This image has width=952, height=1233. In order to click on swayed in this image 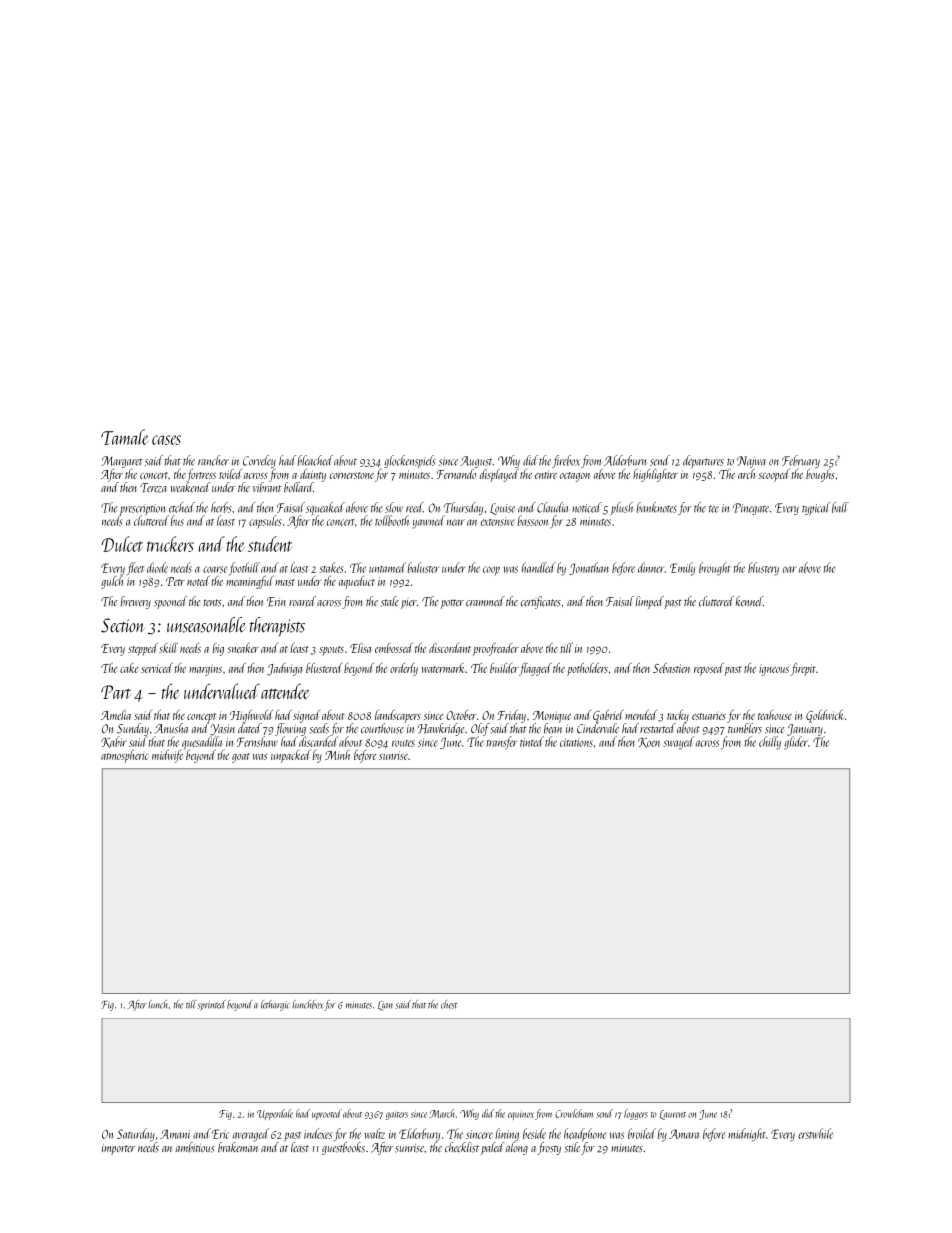, I will do `click(678, 743)`.
